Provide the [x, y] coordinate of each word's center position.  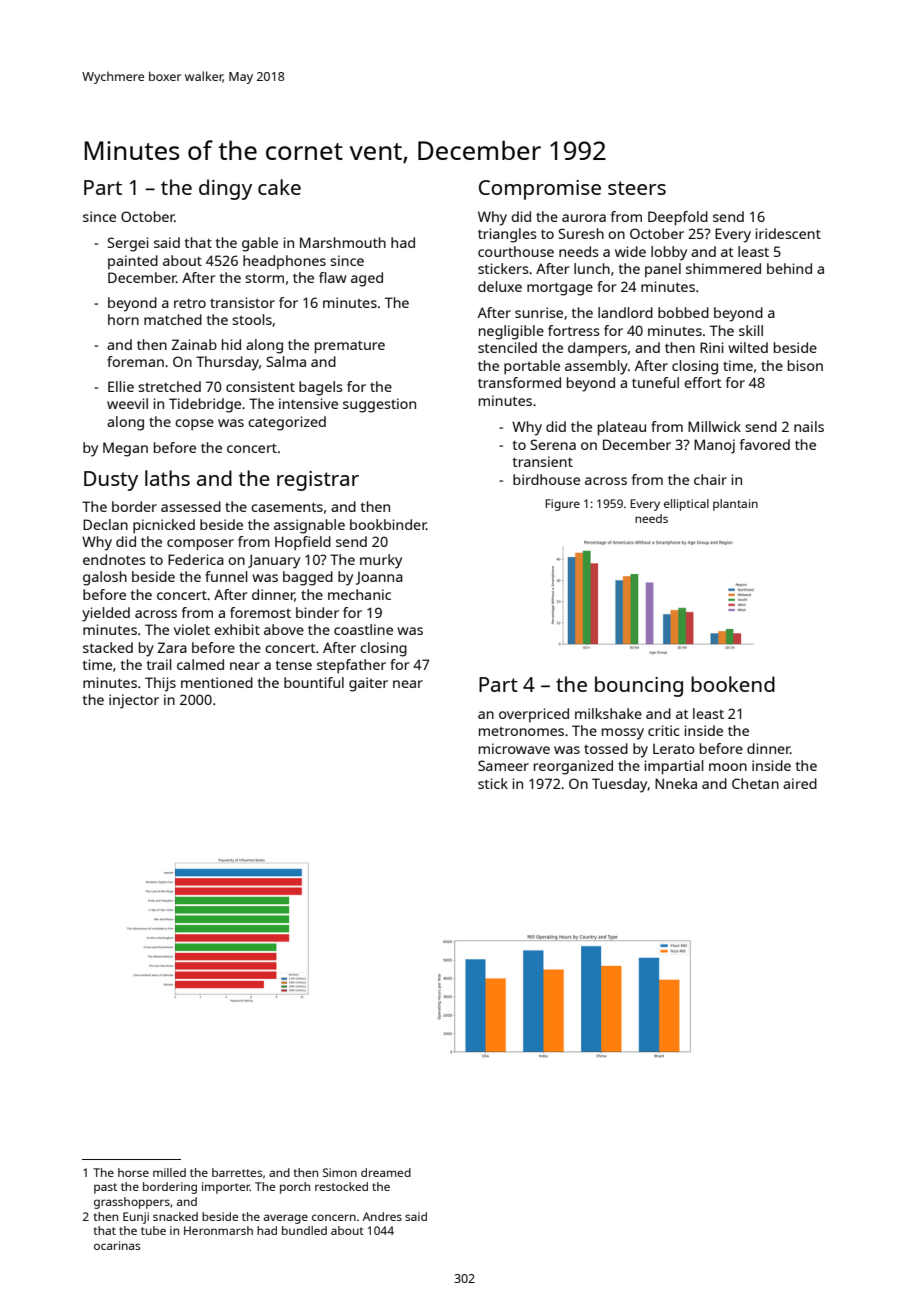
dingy [225, 189]
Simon [340, 1172]
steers [637, 188]
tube [153, 1230]
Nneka [676, 783]
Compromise [540, 190]
